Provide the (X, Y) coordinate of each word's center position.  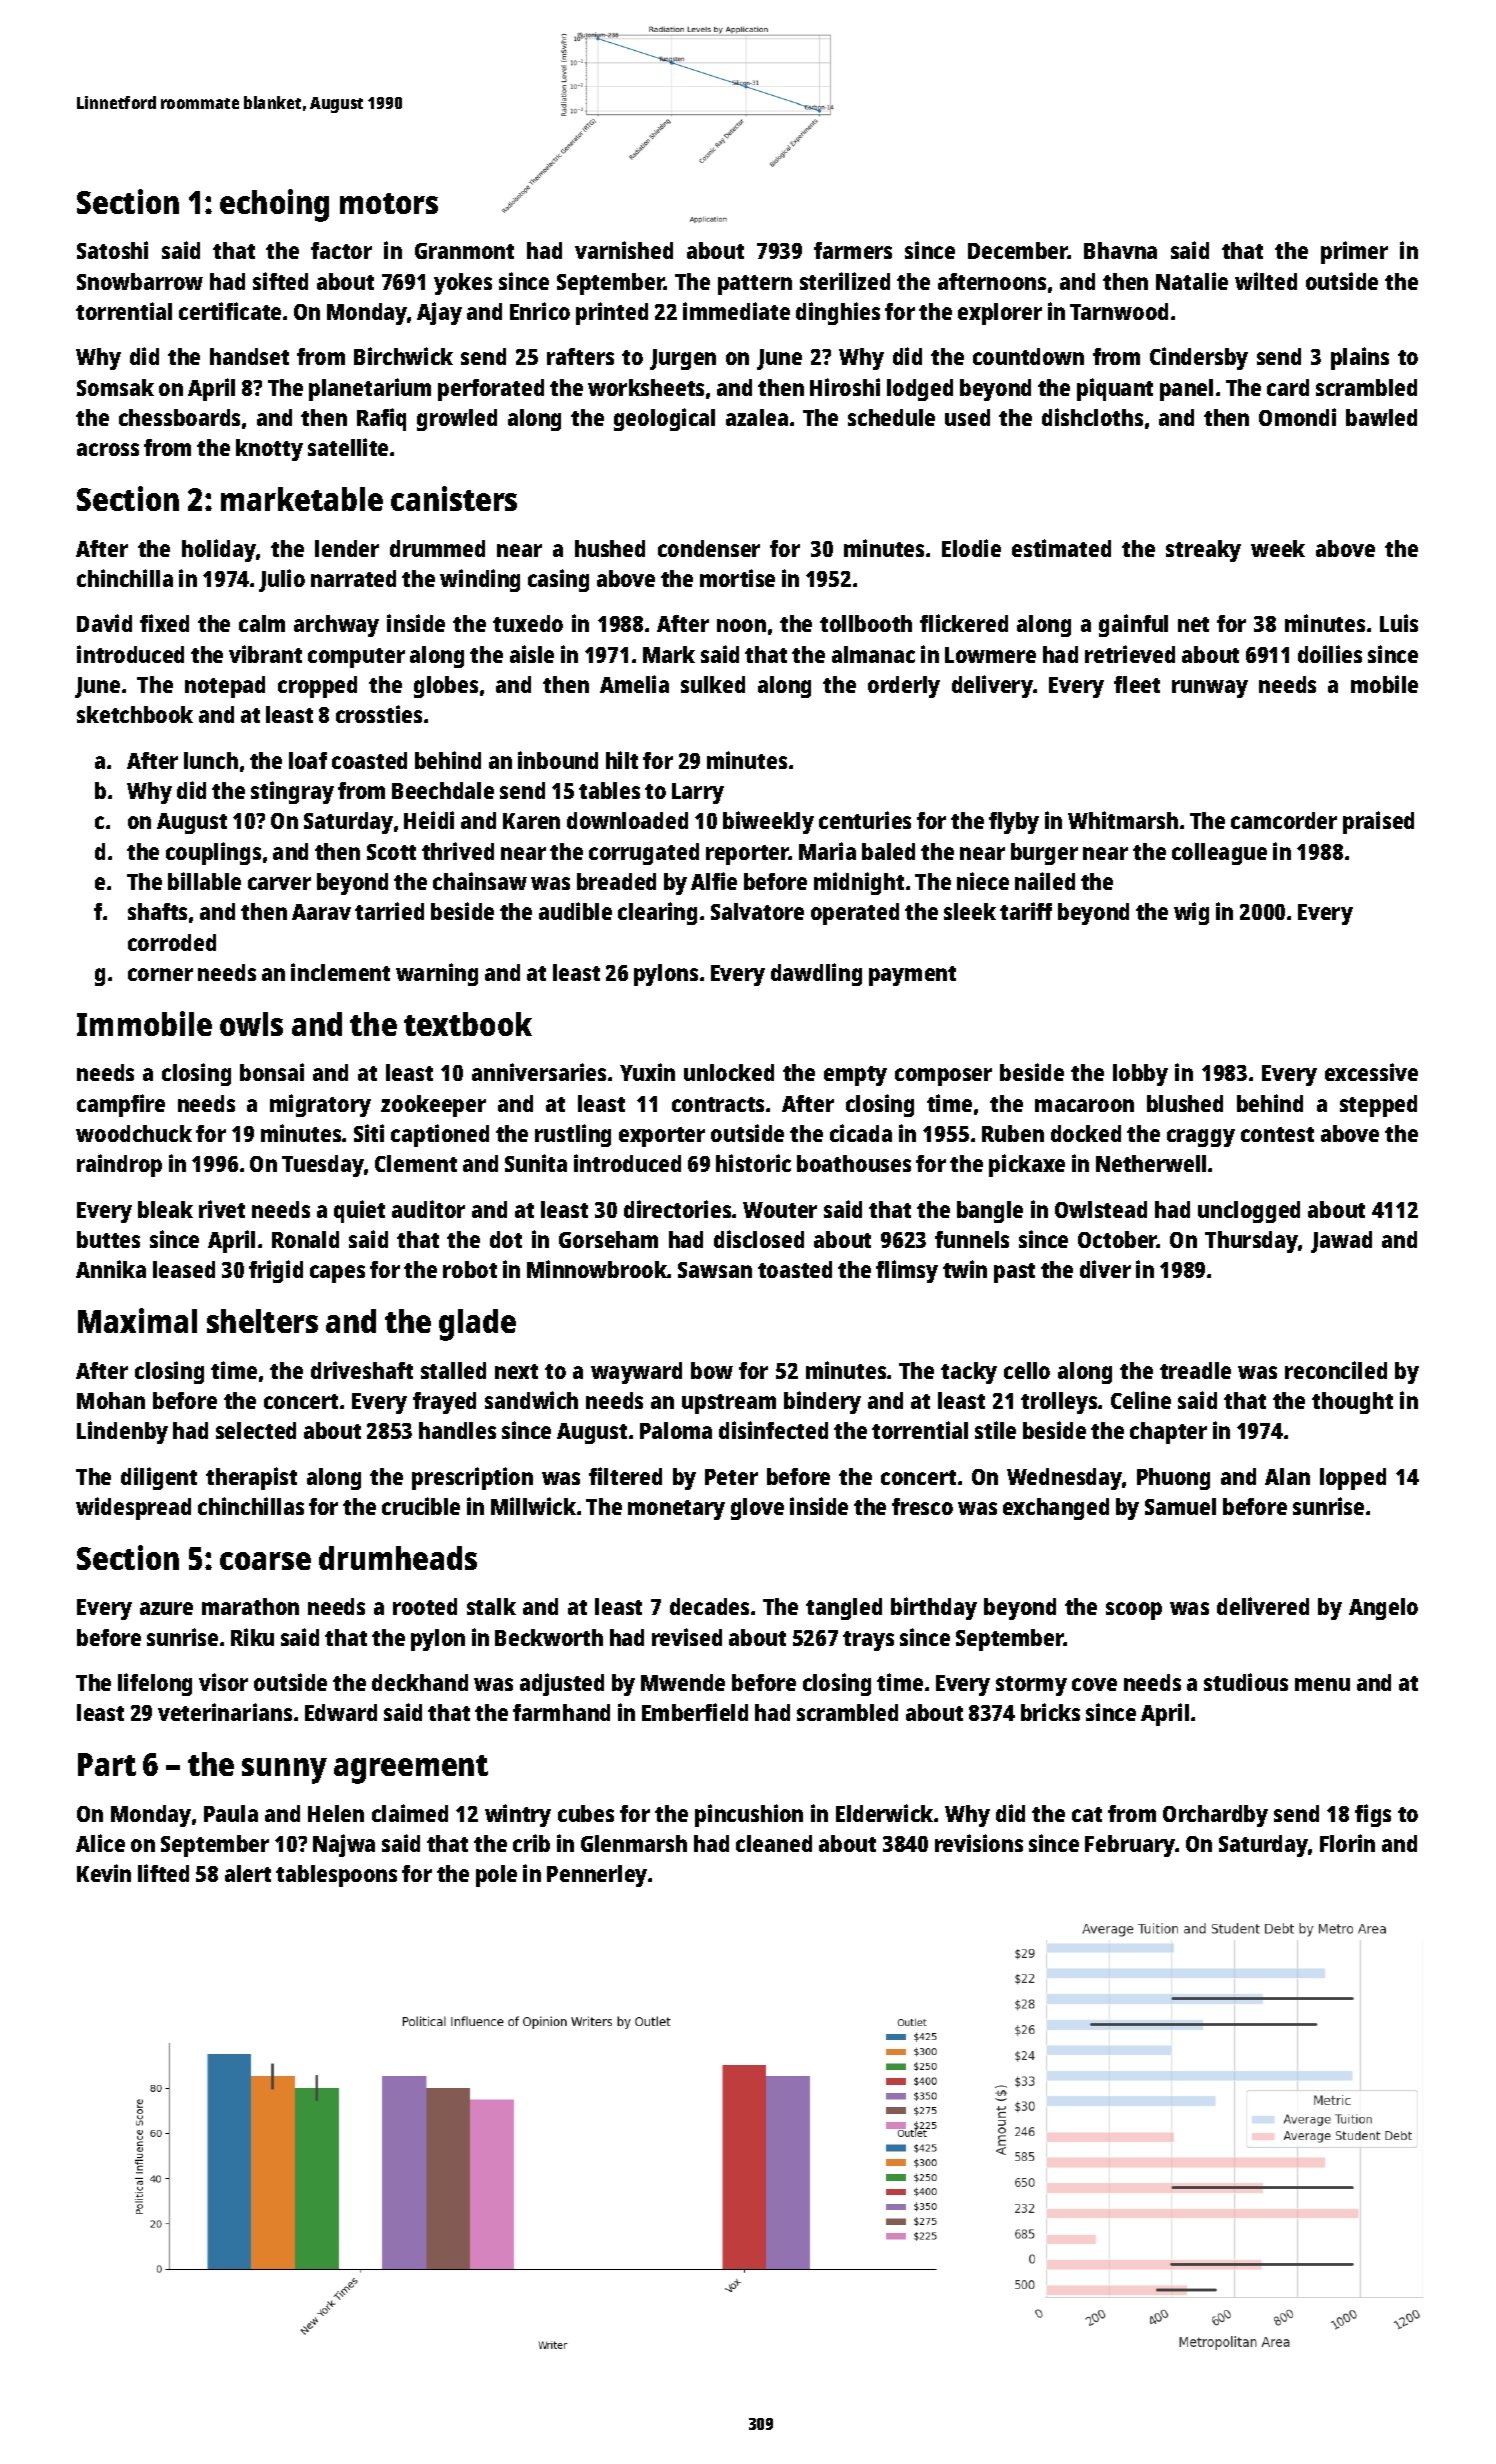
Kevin (104, 1873)
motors (389, 203)
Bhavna (1120, 250)
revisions (979, 1843)
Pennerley (597, 1876)
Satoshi (112, 250)
